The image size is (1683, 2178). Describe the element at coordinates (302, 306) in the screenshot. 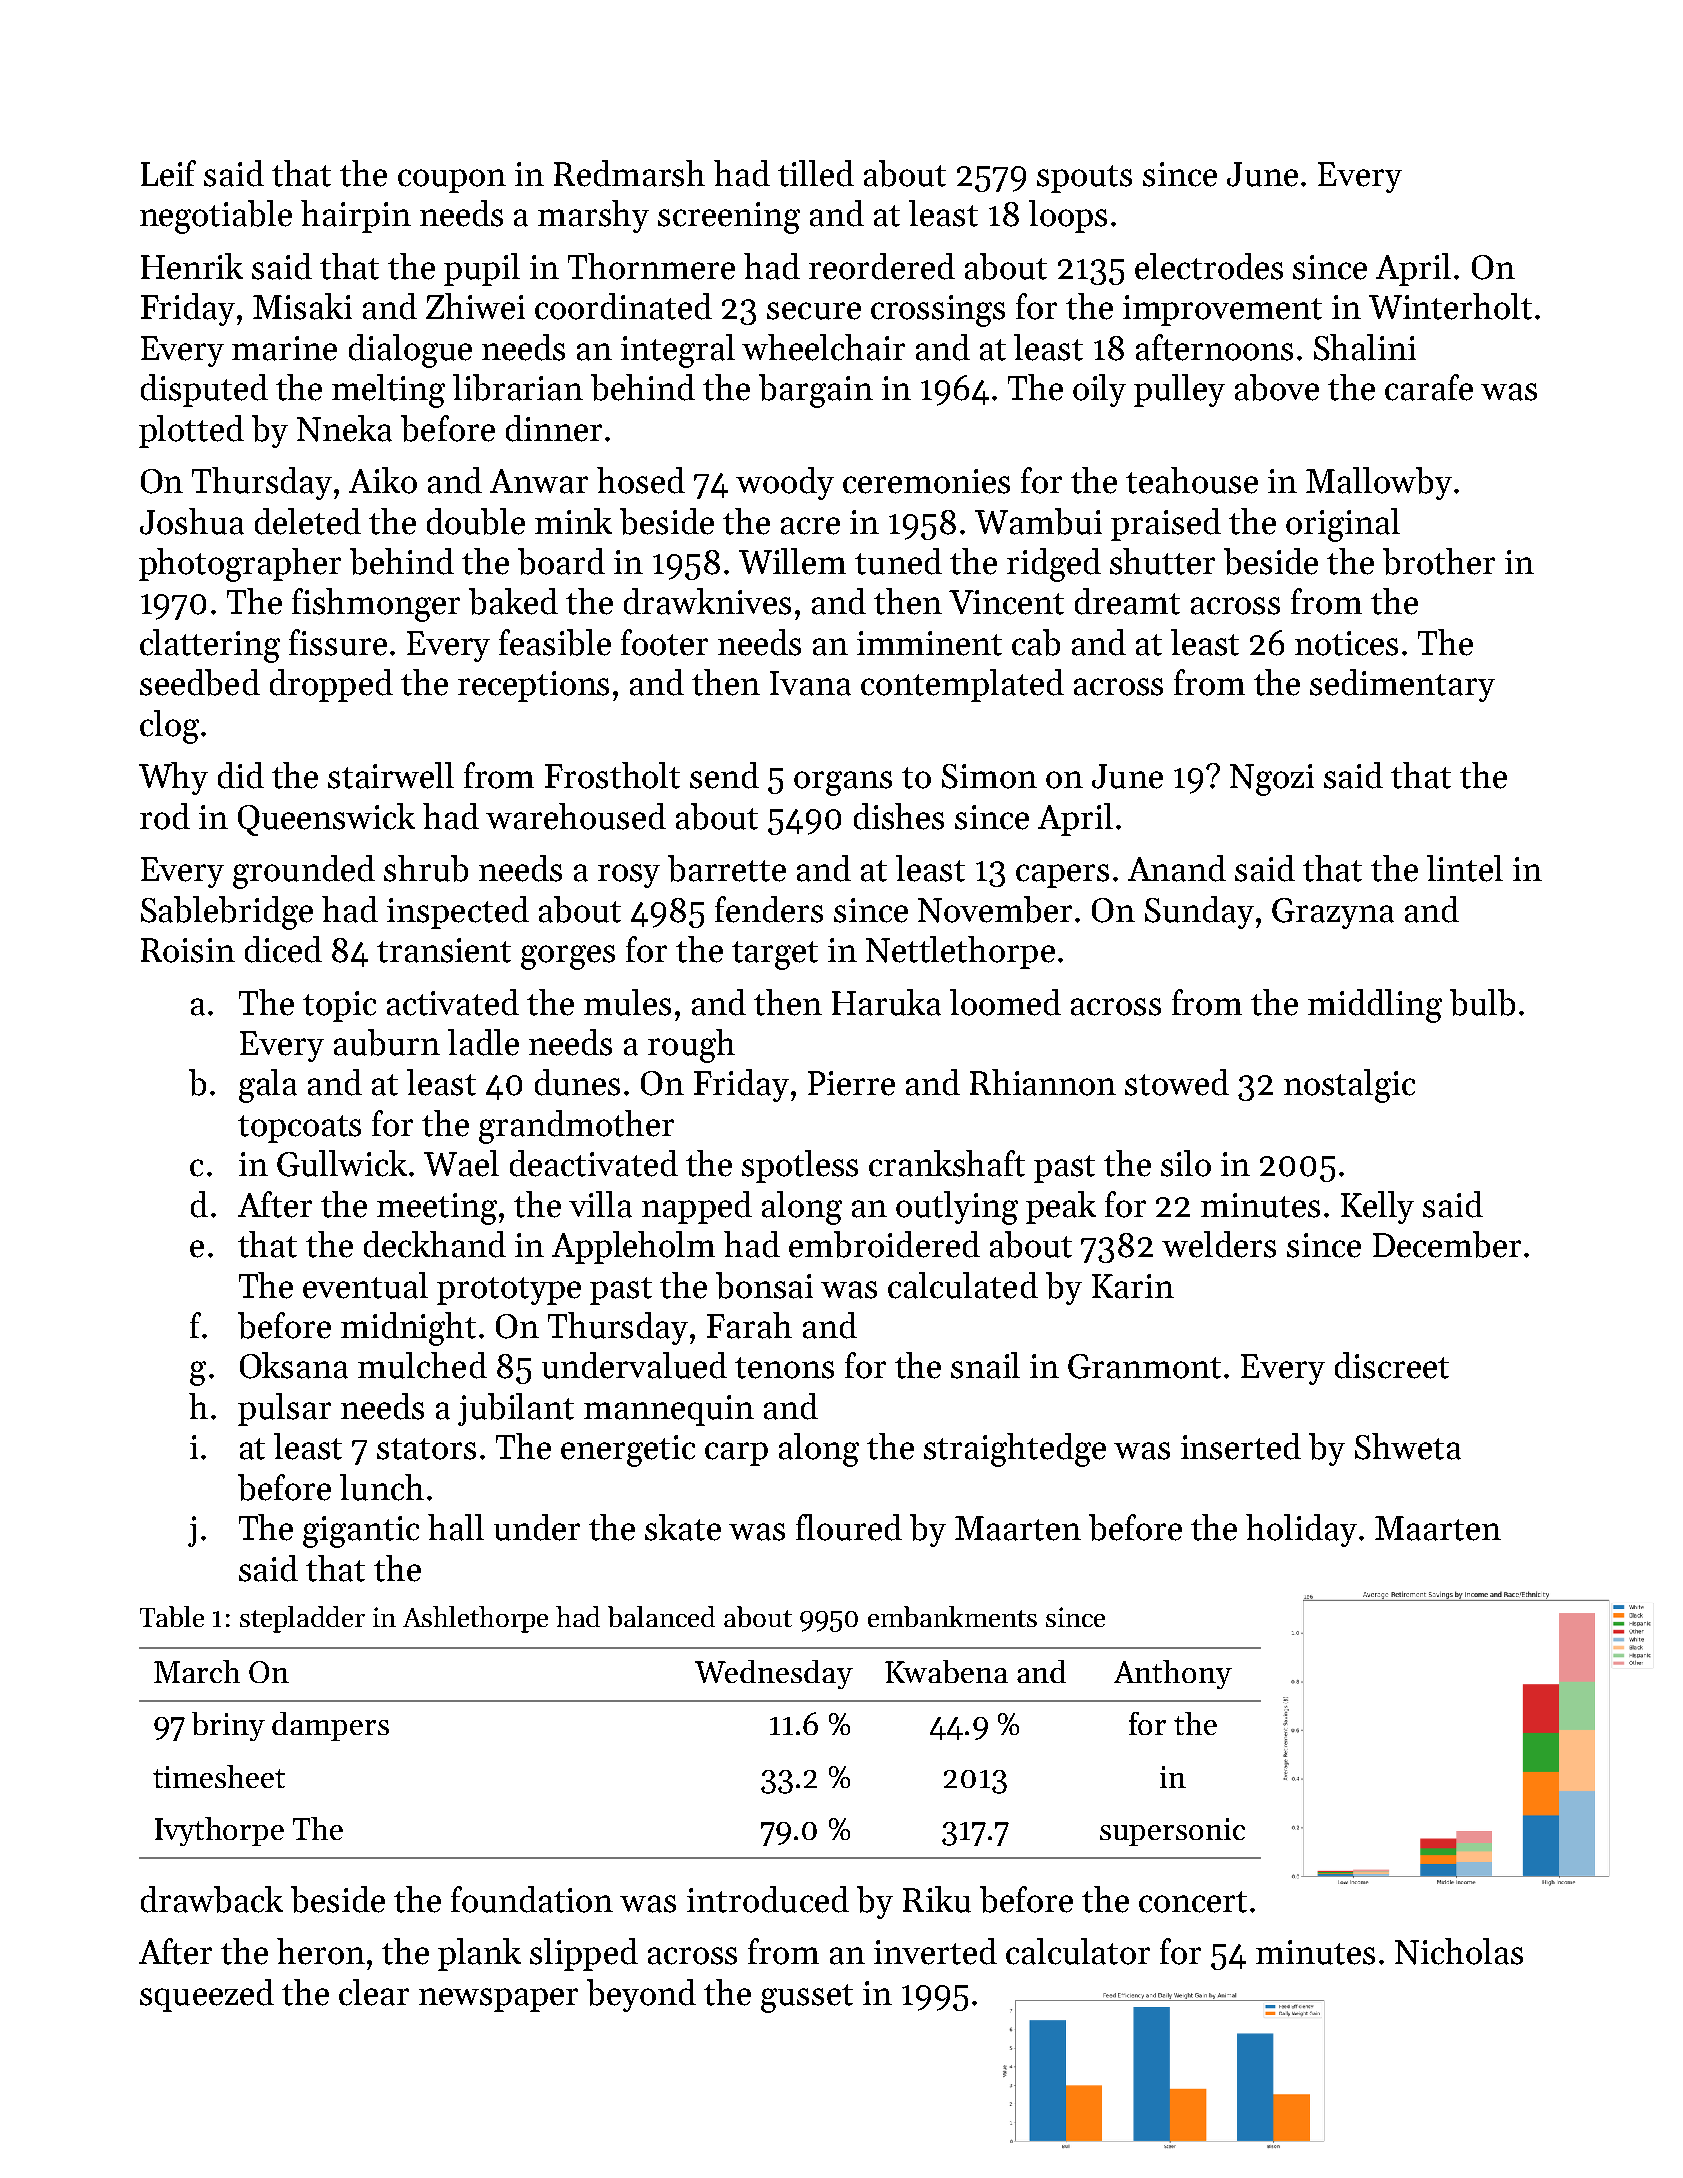

I see `Misaki` at that location.
